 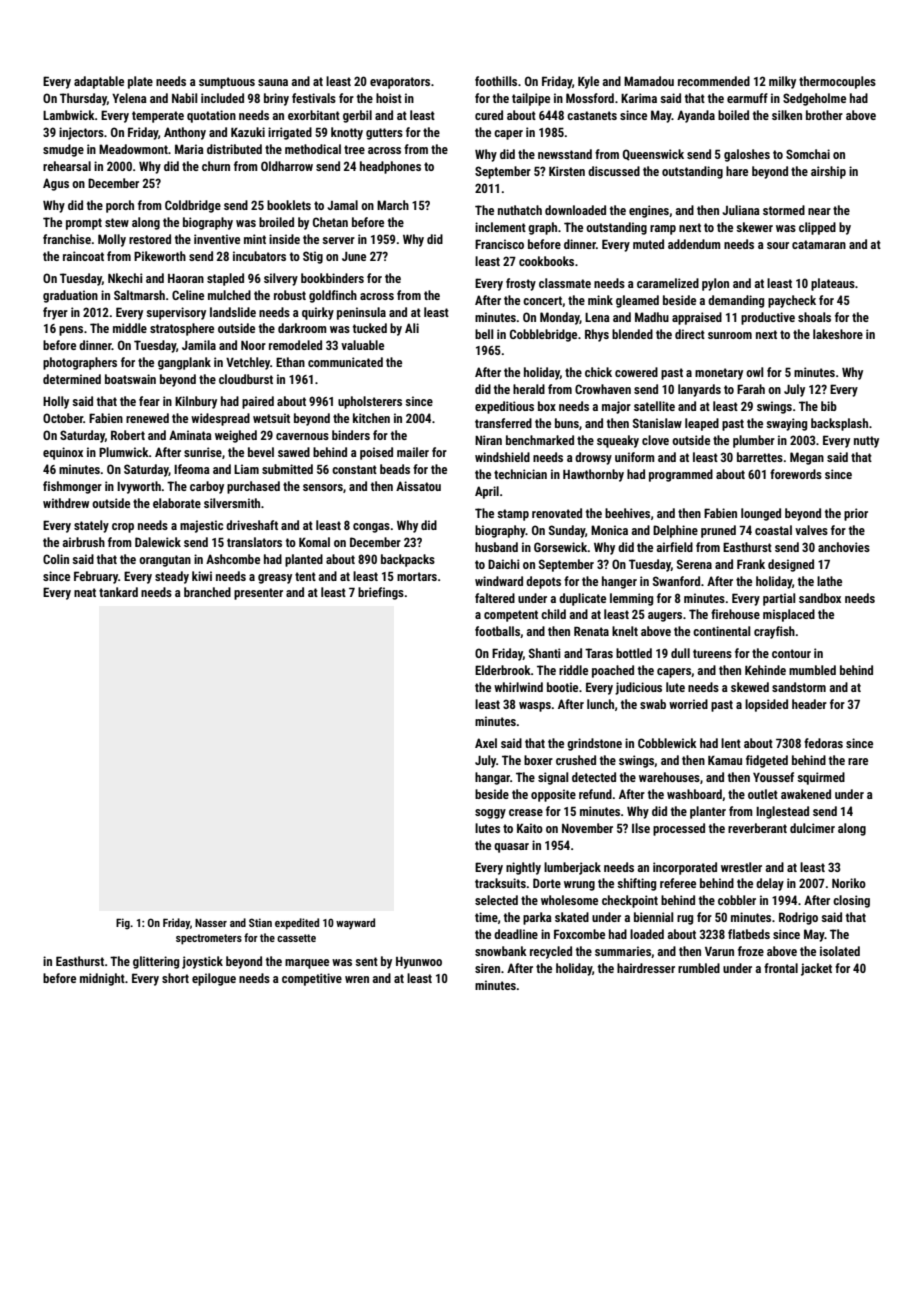 What do you see at coordinates (774, 632) in the page?
I see `crayfish` at bounding box center [774, 632].
